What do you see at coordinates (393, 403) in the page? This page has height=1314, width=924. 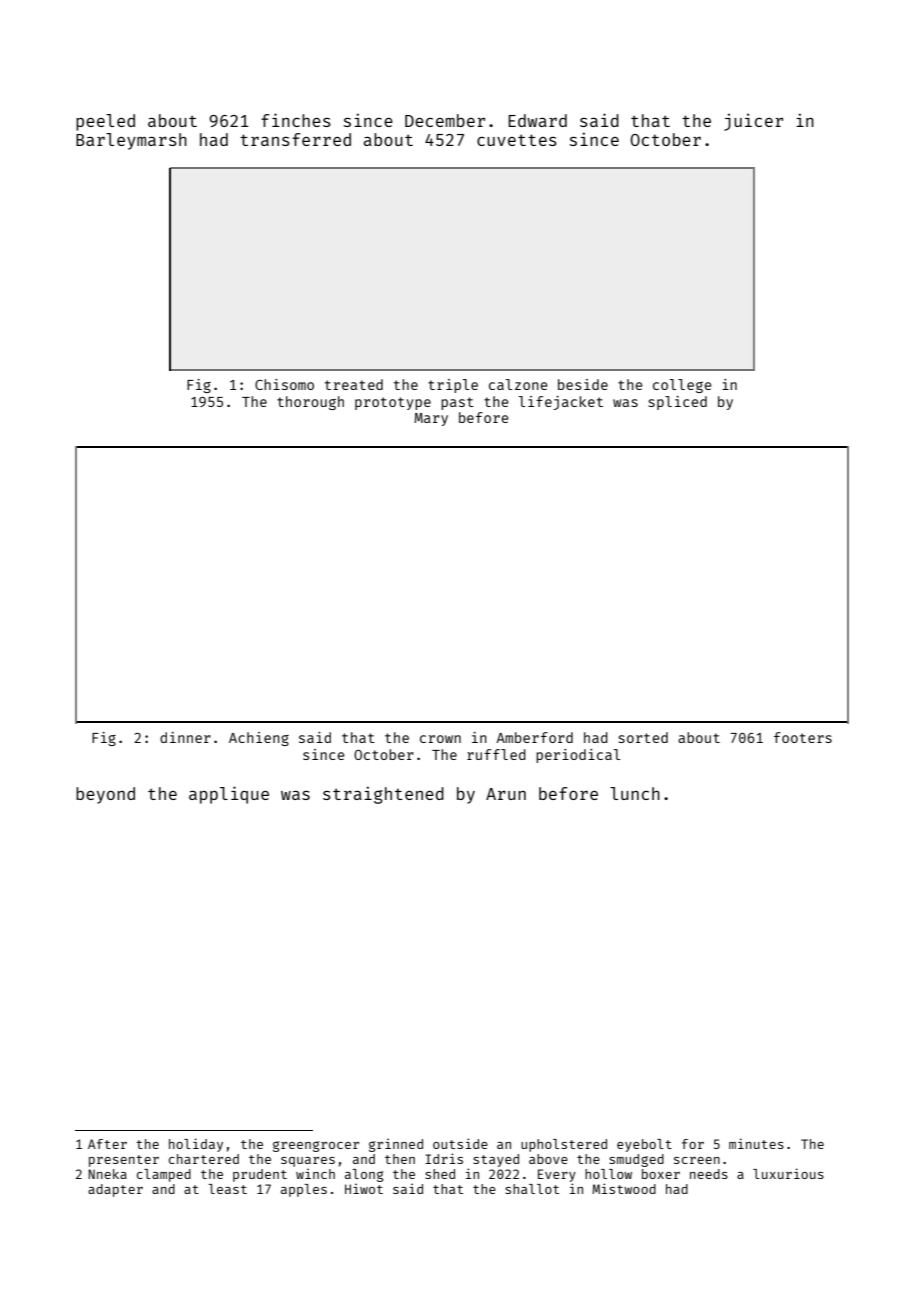 I see `prototype` at bounding box center [393, 403].
